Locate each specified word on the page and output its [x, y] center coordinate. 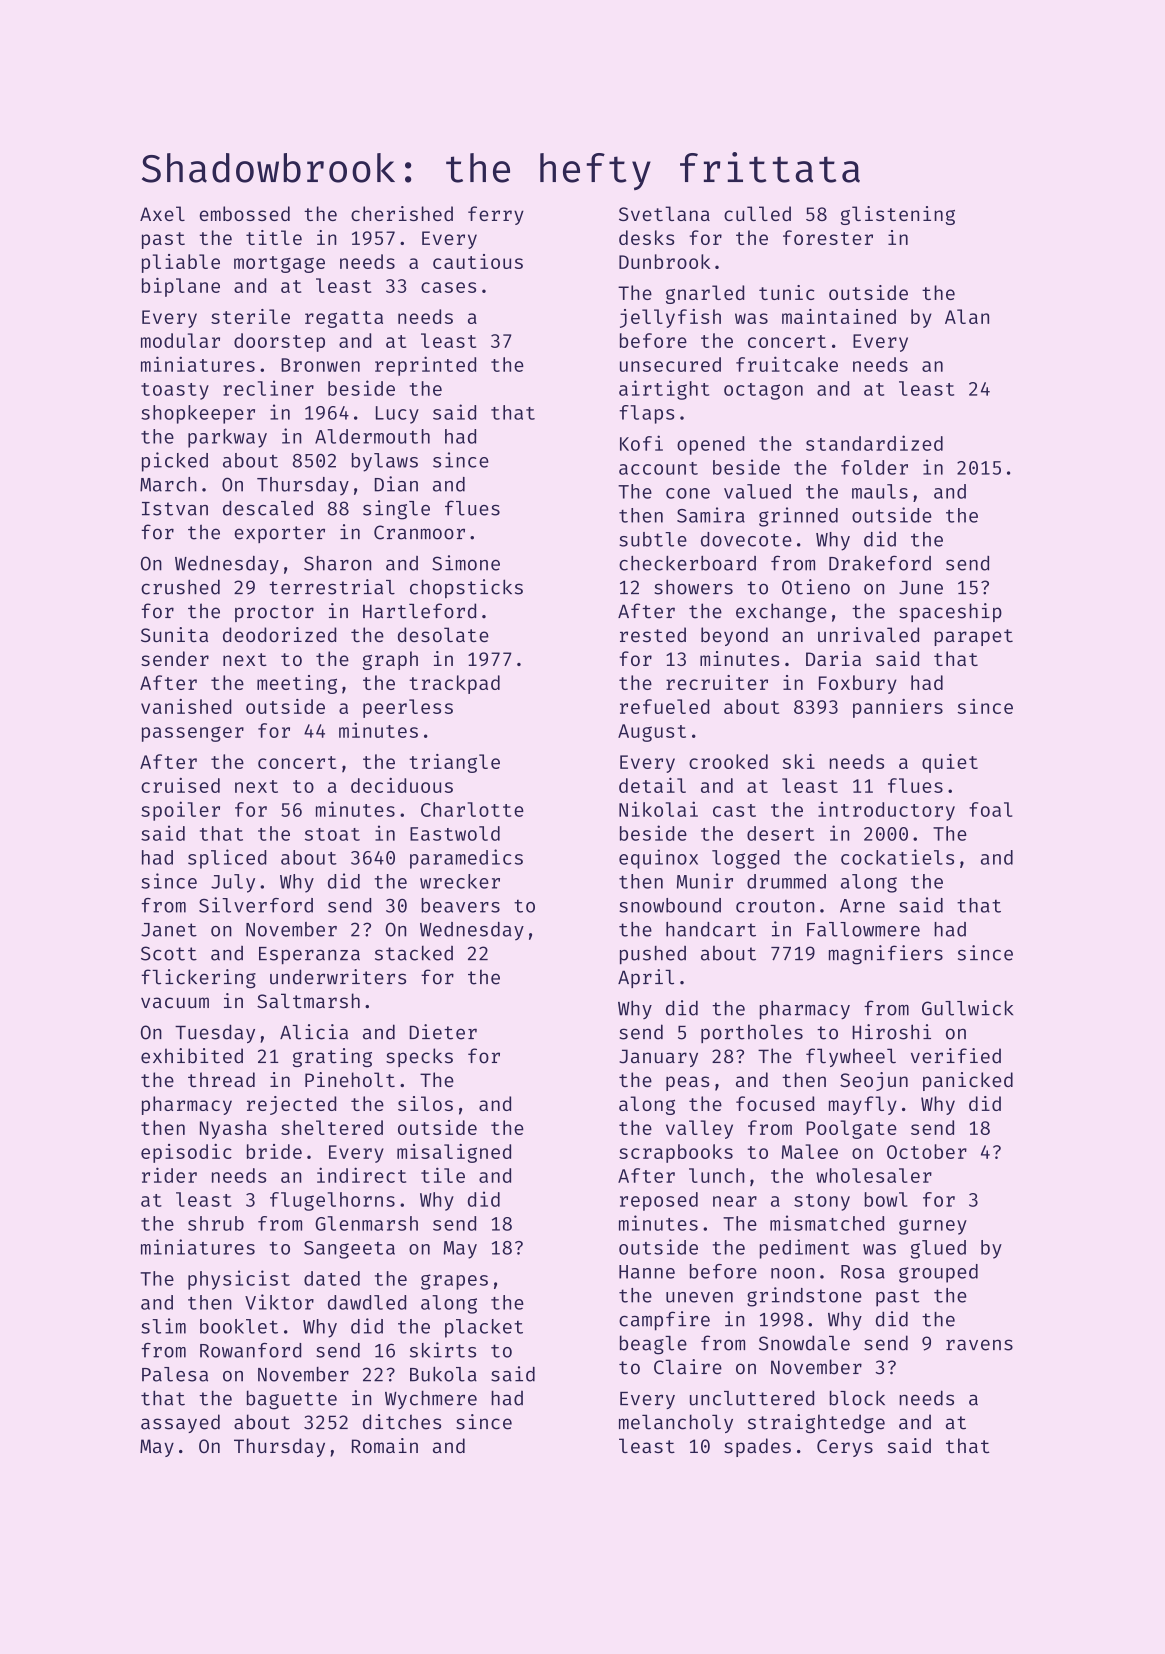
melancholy [676, 1423]
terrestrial [332, 587]
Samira [711, 515]
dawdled [367, 1302]
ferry [496, 215]
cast [734, 810]
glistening [898, 215]
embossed [245, 213]
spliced [227, 859]
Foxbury [858, 684]
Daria [833, 658]
